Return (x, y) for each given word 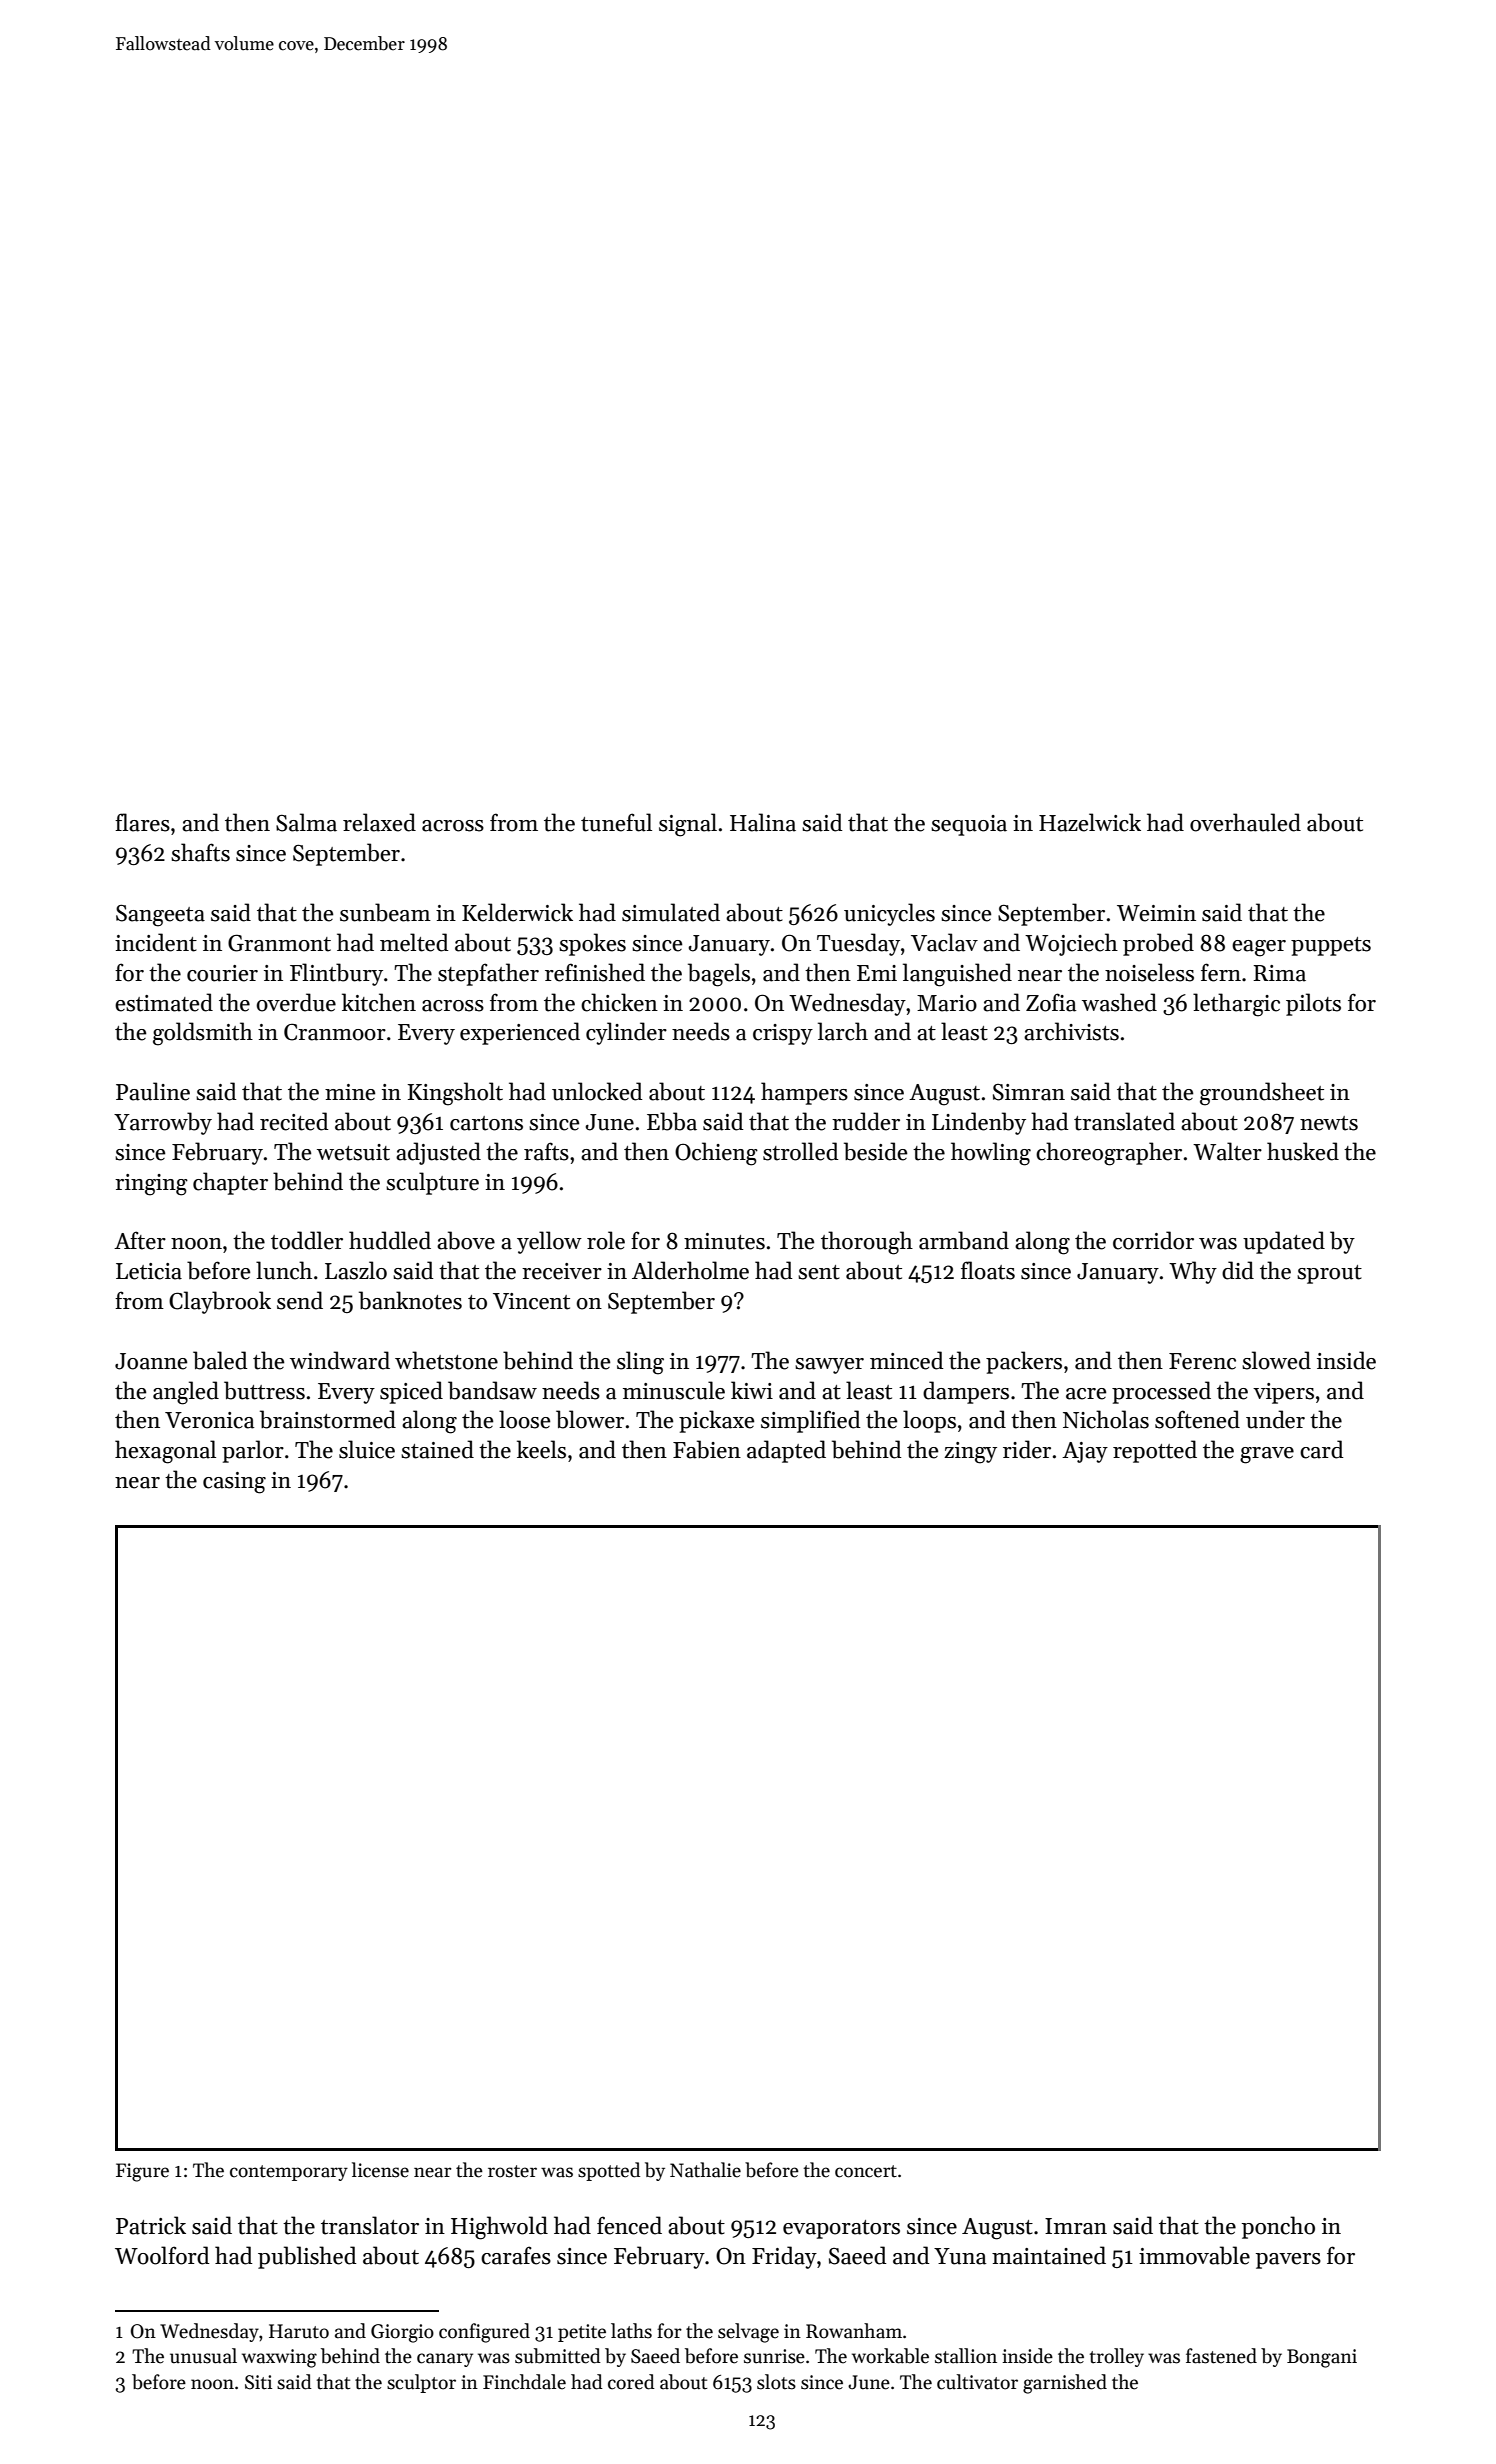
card (1321, 1449)
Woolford (162, 2255)
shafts (200, 852)
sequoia (969, 825)
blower (590, 1419)
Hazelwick (1090, 822)
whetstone (446, 1360)
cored (631, 2382)
